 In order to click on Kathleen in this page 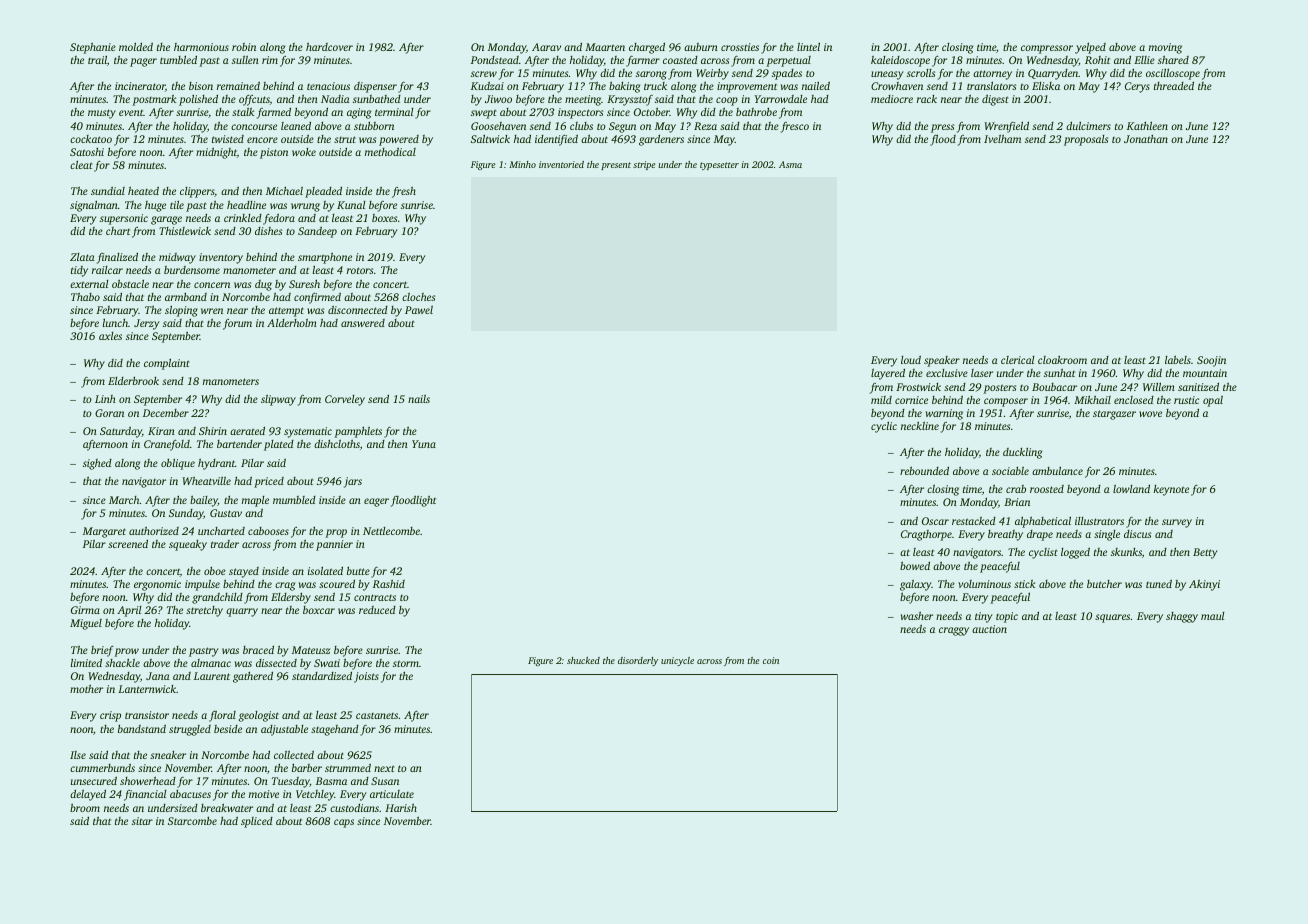, I will do `click(1147, 126)`.
